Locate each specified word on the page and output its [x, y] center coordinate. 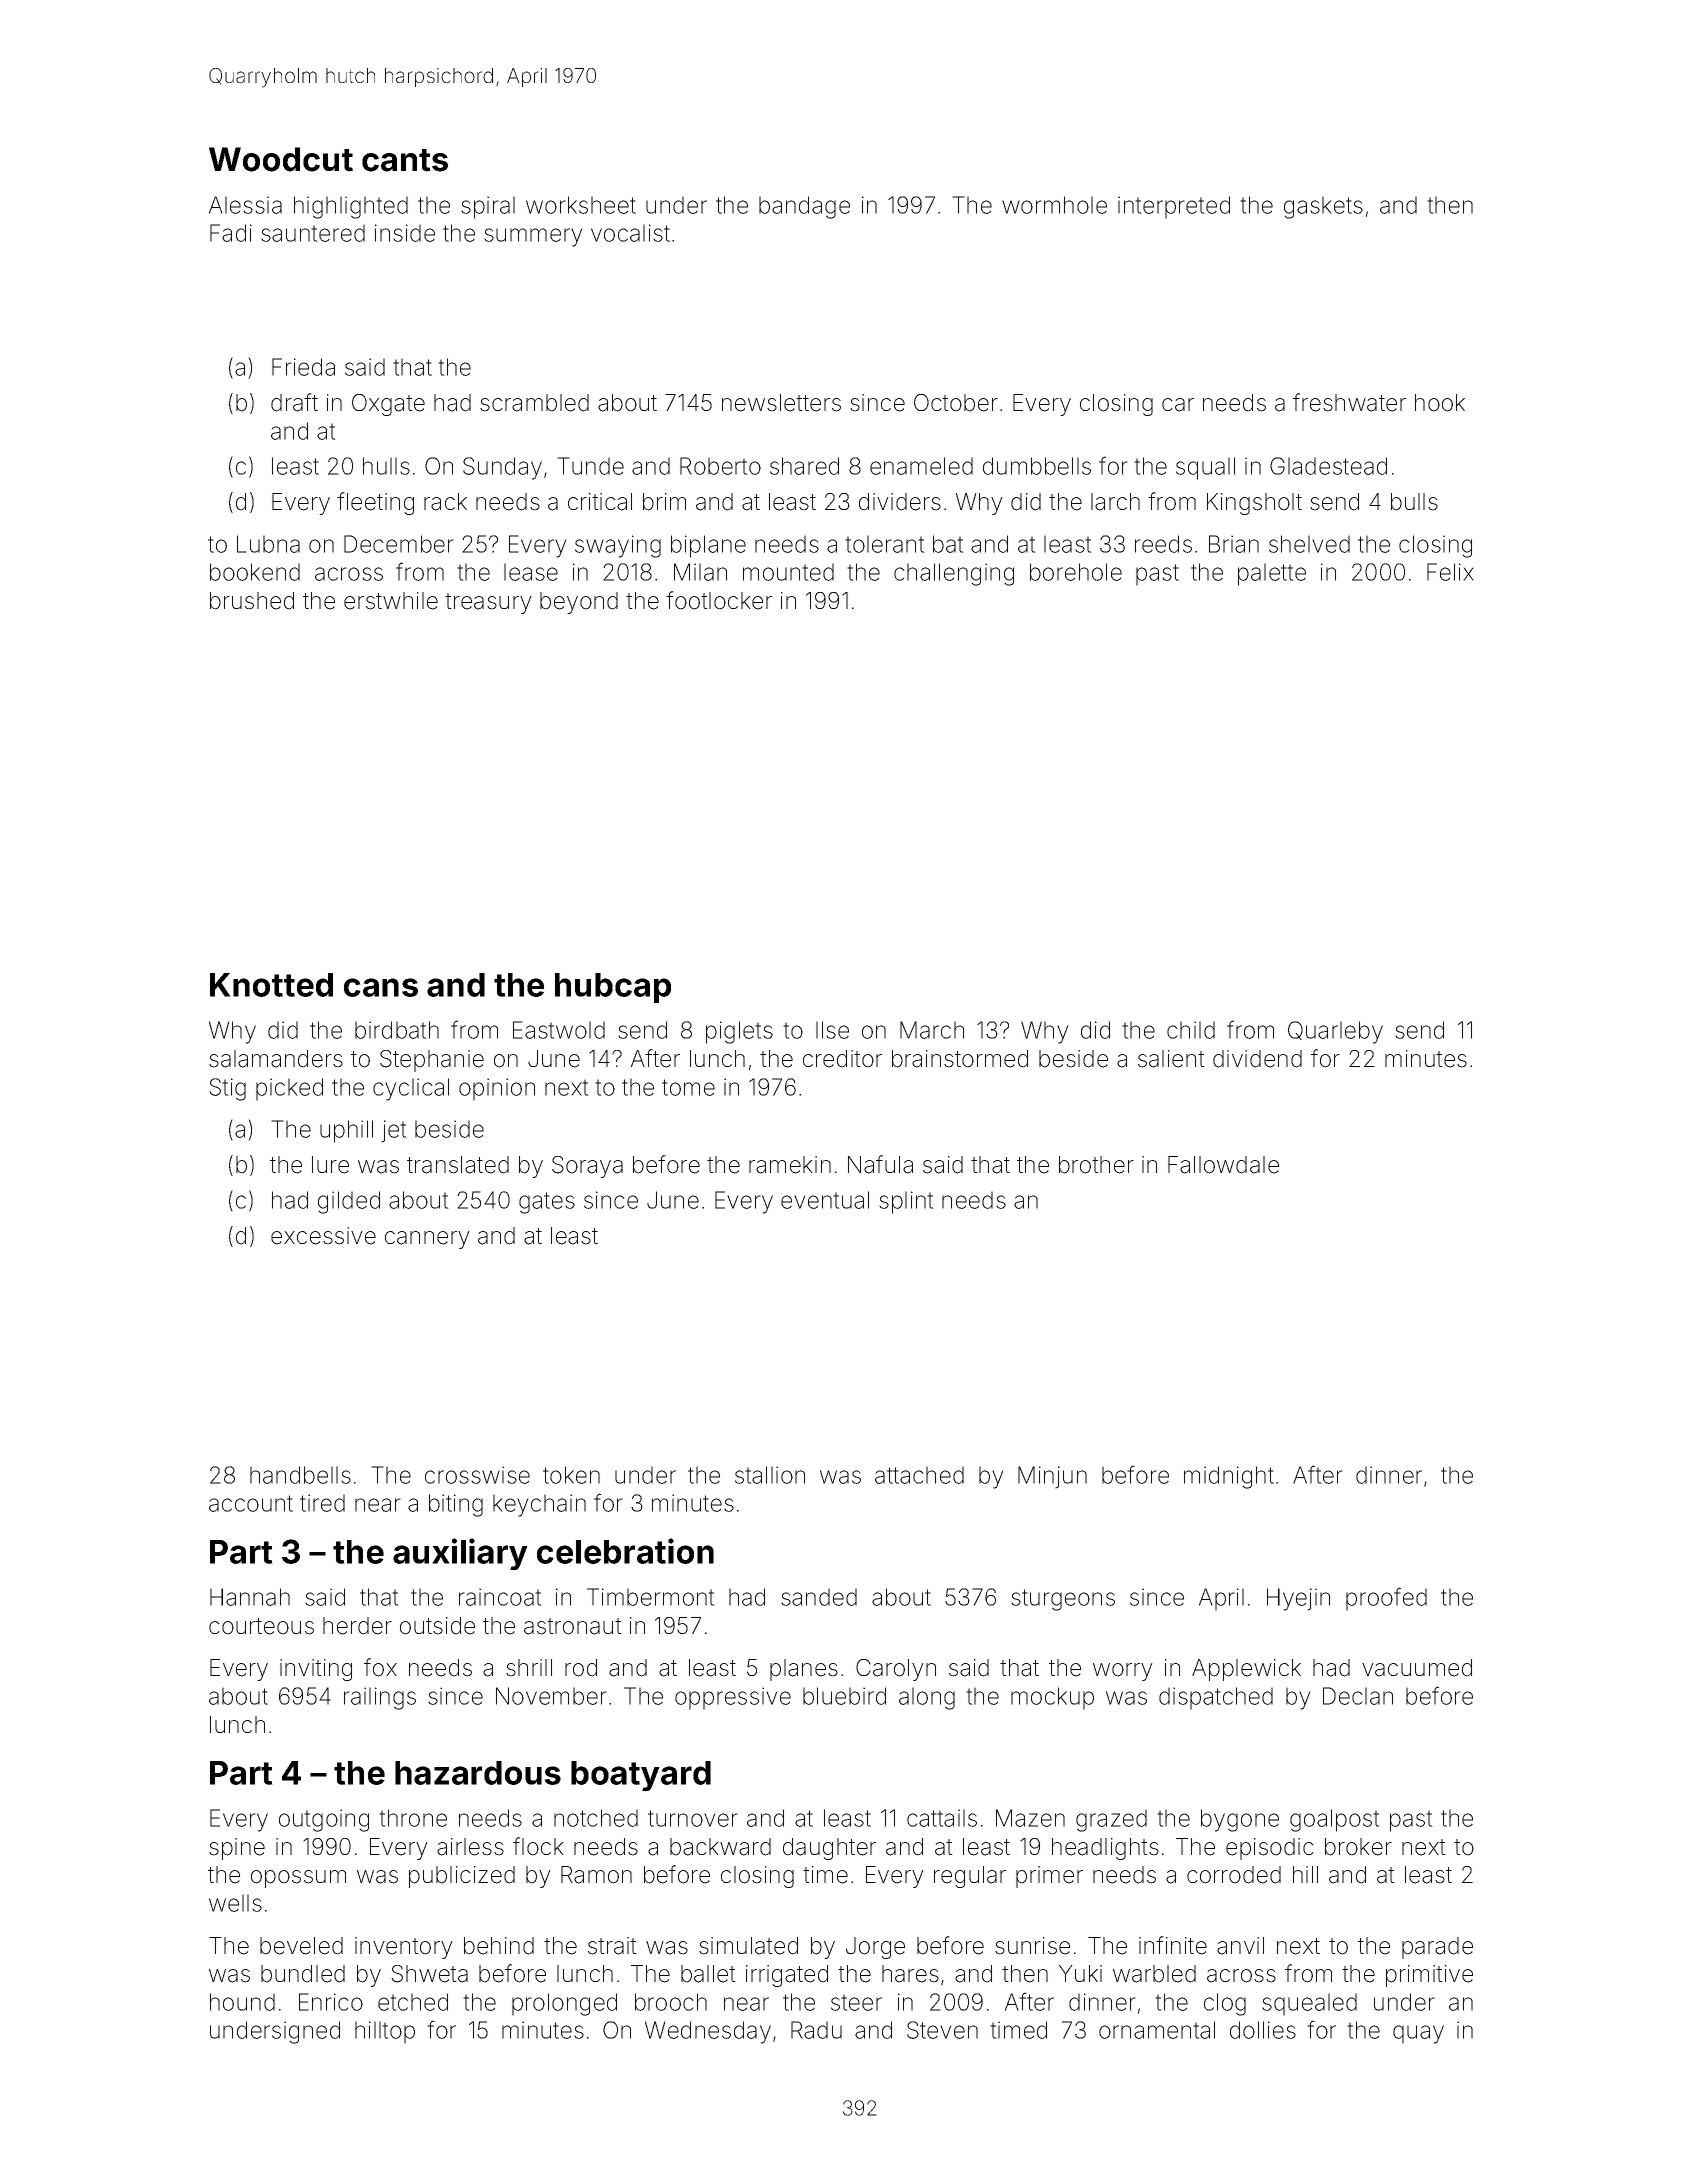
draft [294, 402]
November [551, 1696]
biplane [708, 546]
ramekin [790, 1165]
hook [1440, 403]
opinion [497, 1089]
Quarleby [1335, 1032]
